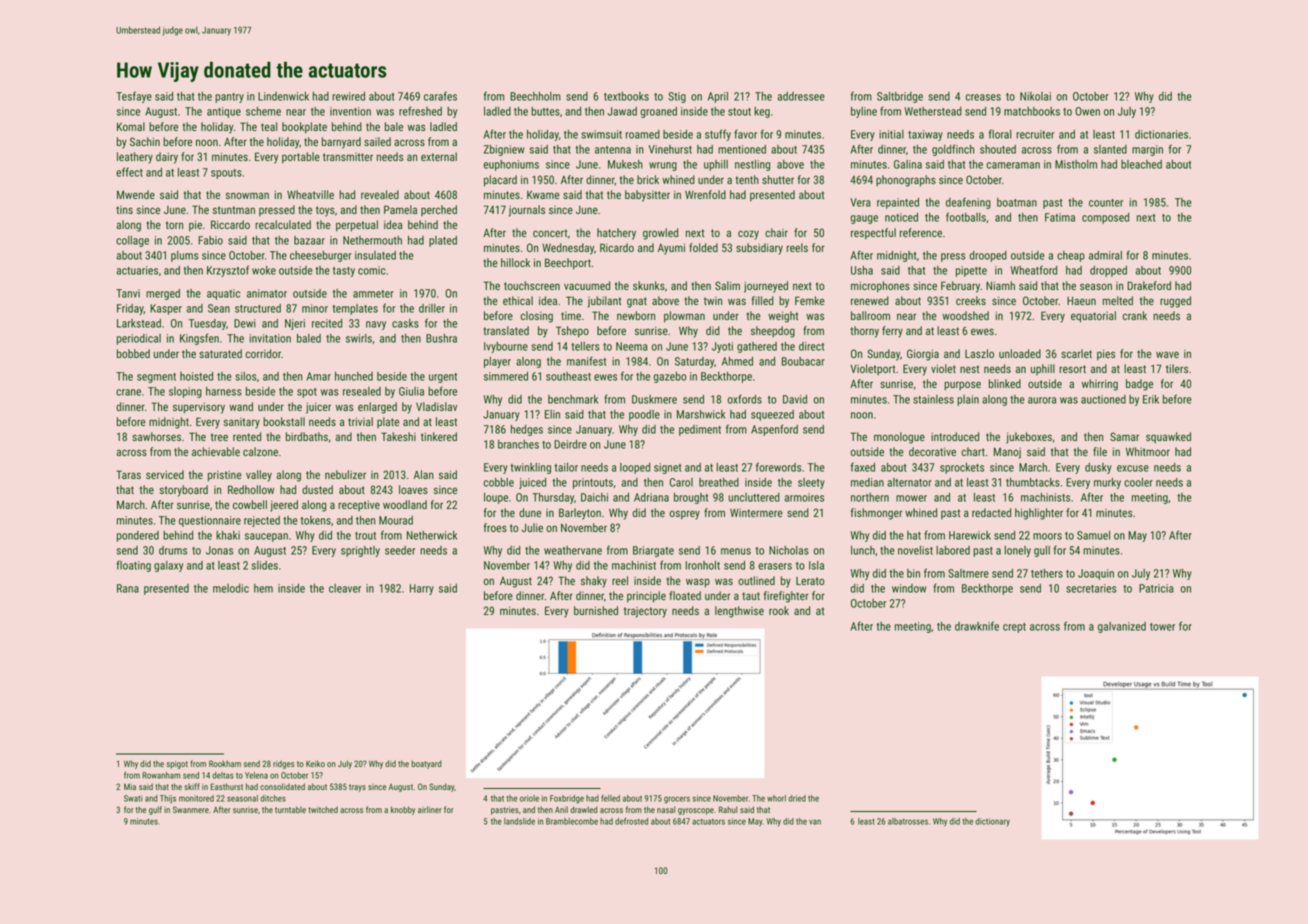 The width and height of the document is (1308, 924). Describe the element at coordinates (345, 588) in the document. I see `cleaver` at that location.
